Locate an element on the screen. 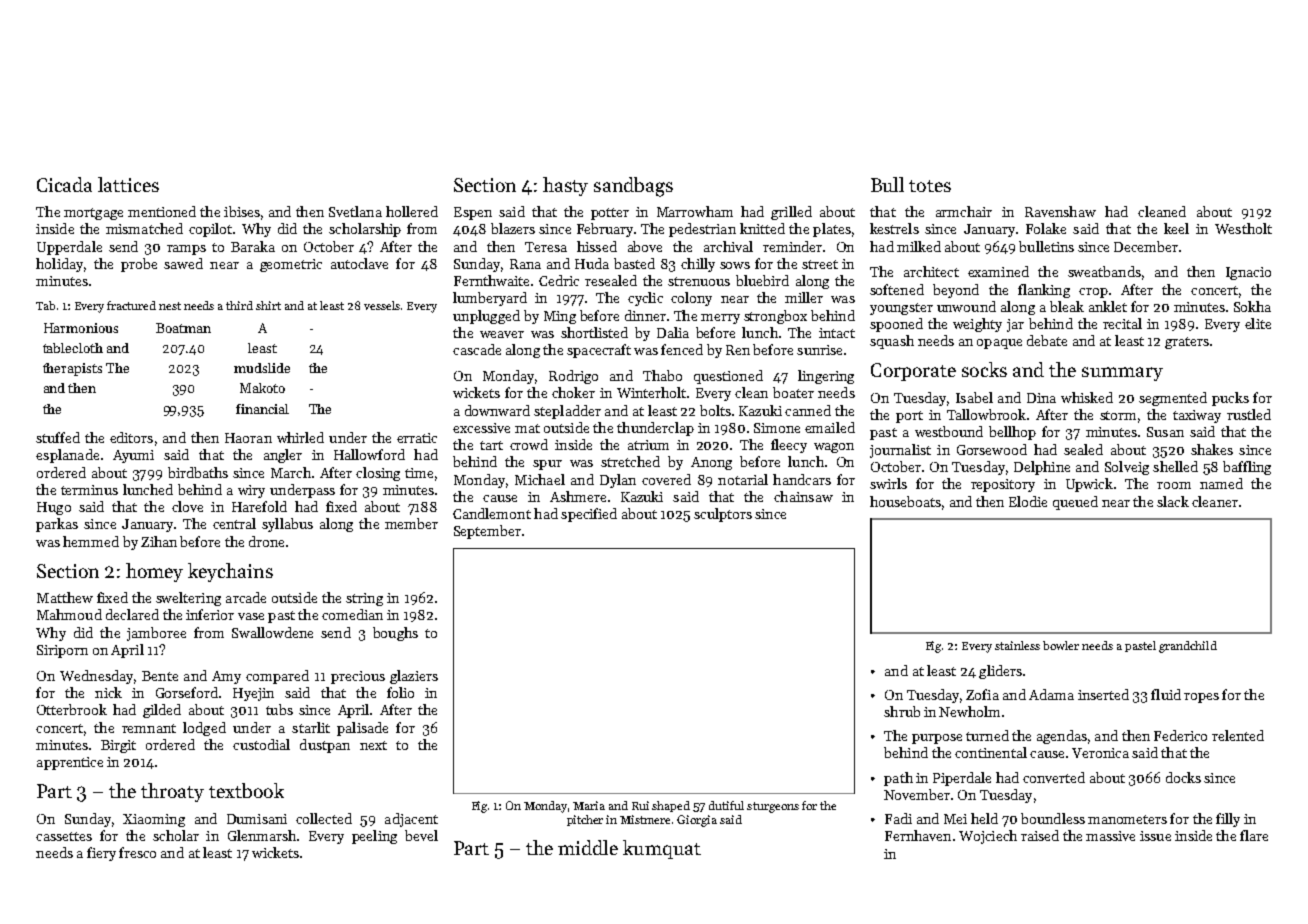 The width and height of the screenshot is (1308, 924). inserted is located at coordinates (1103, 694).
